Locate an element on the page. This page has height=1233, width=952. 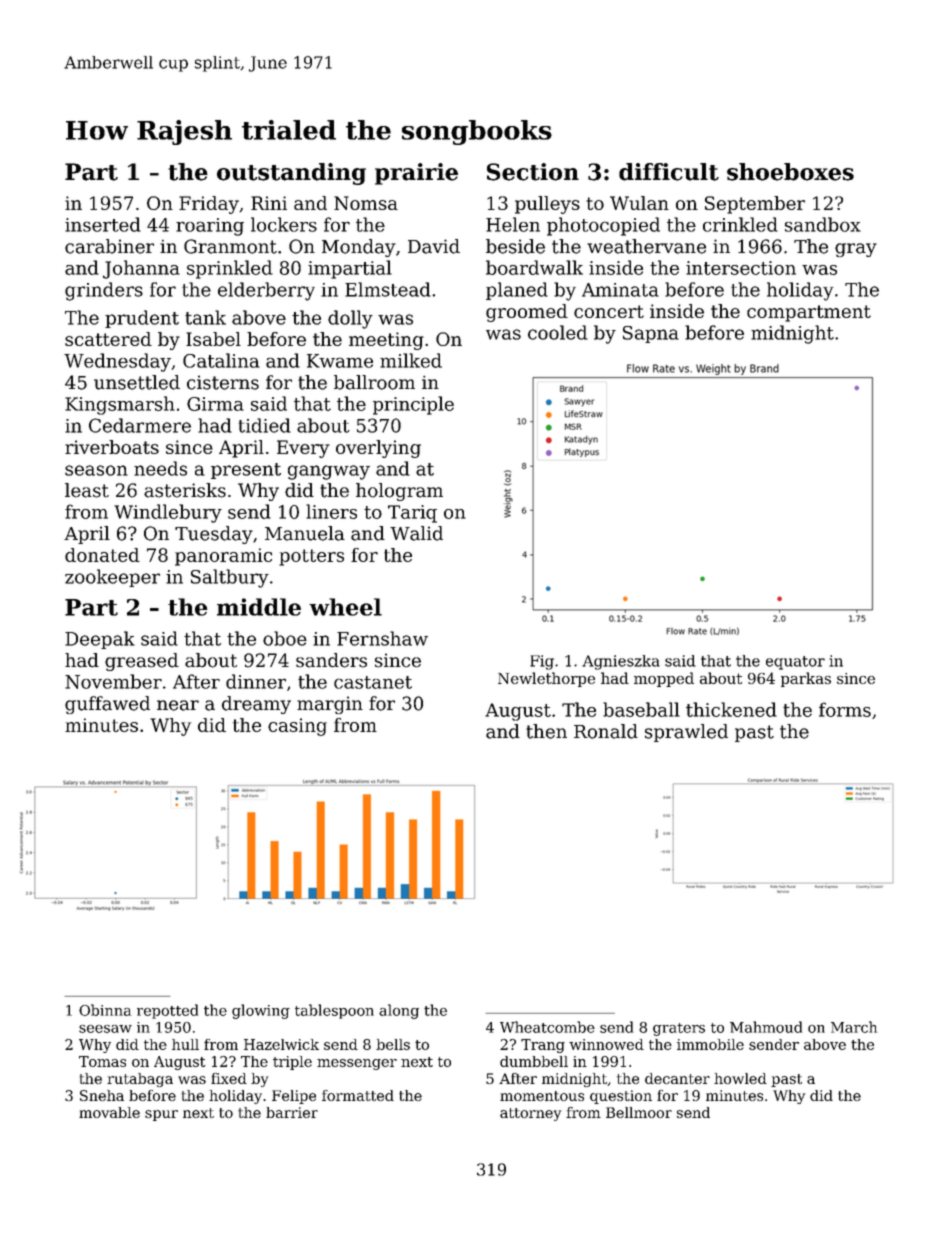
bells is located at coordinates (393, 1044).
